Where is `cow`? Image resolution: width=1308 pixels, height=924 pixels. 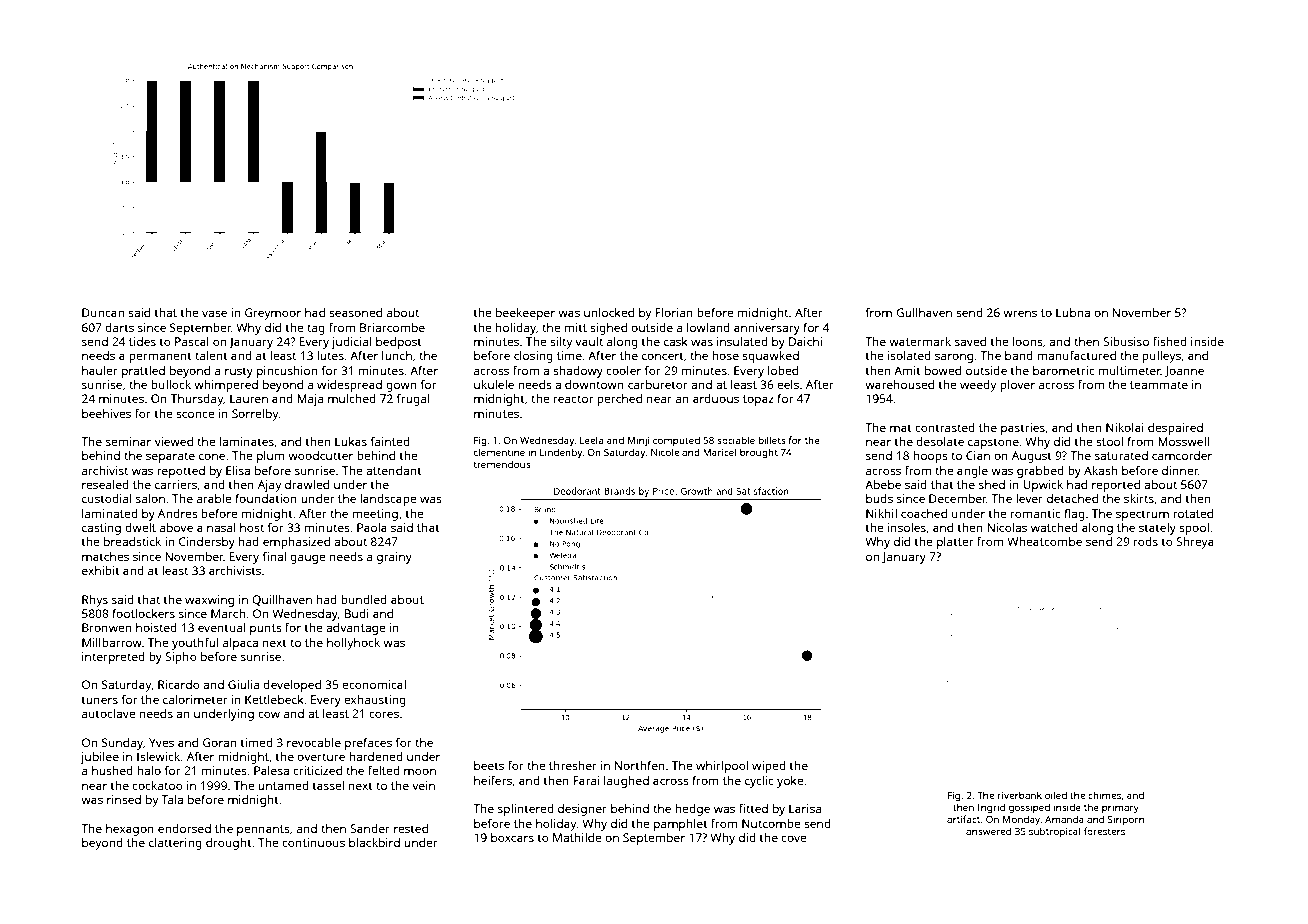
cow is located at coordinates (269, 714).
